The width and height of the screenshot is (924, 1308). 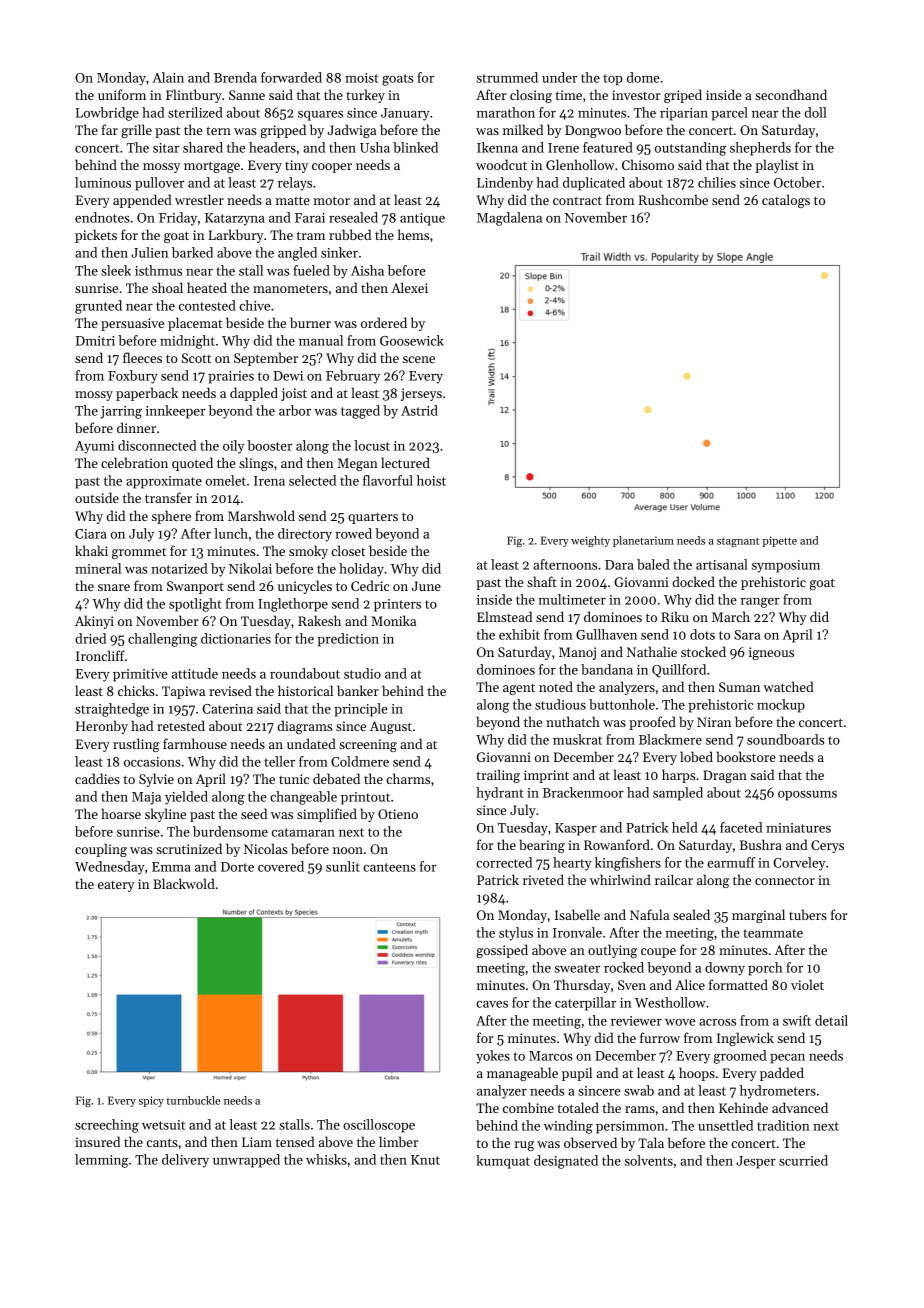 What do you see at coordinates (620, 879) in the screenshot?
I see `whirlwind` at bounding box center [620, 879].
